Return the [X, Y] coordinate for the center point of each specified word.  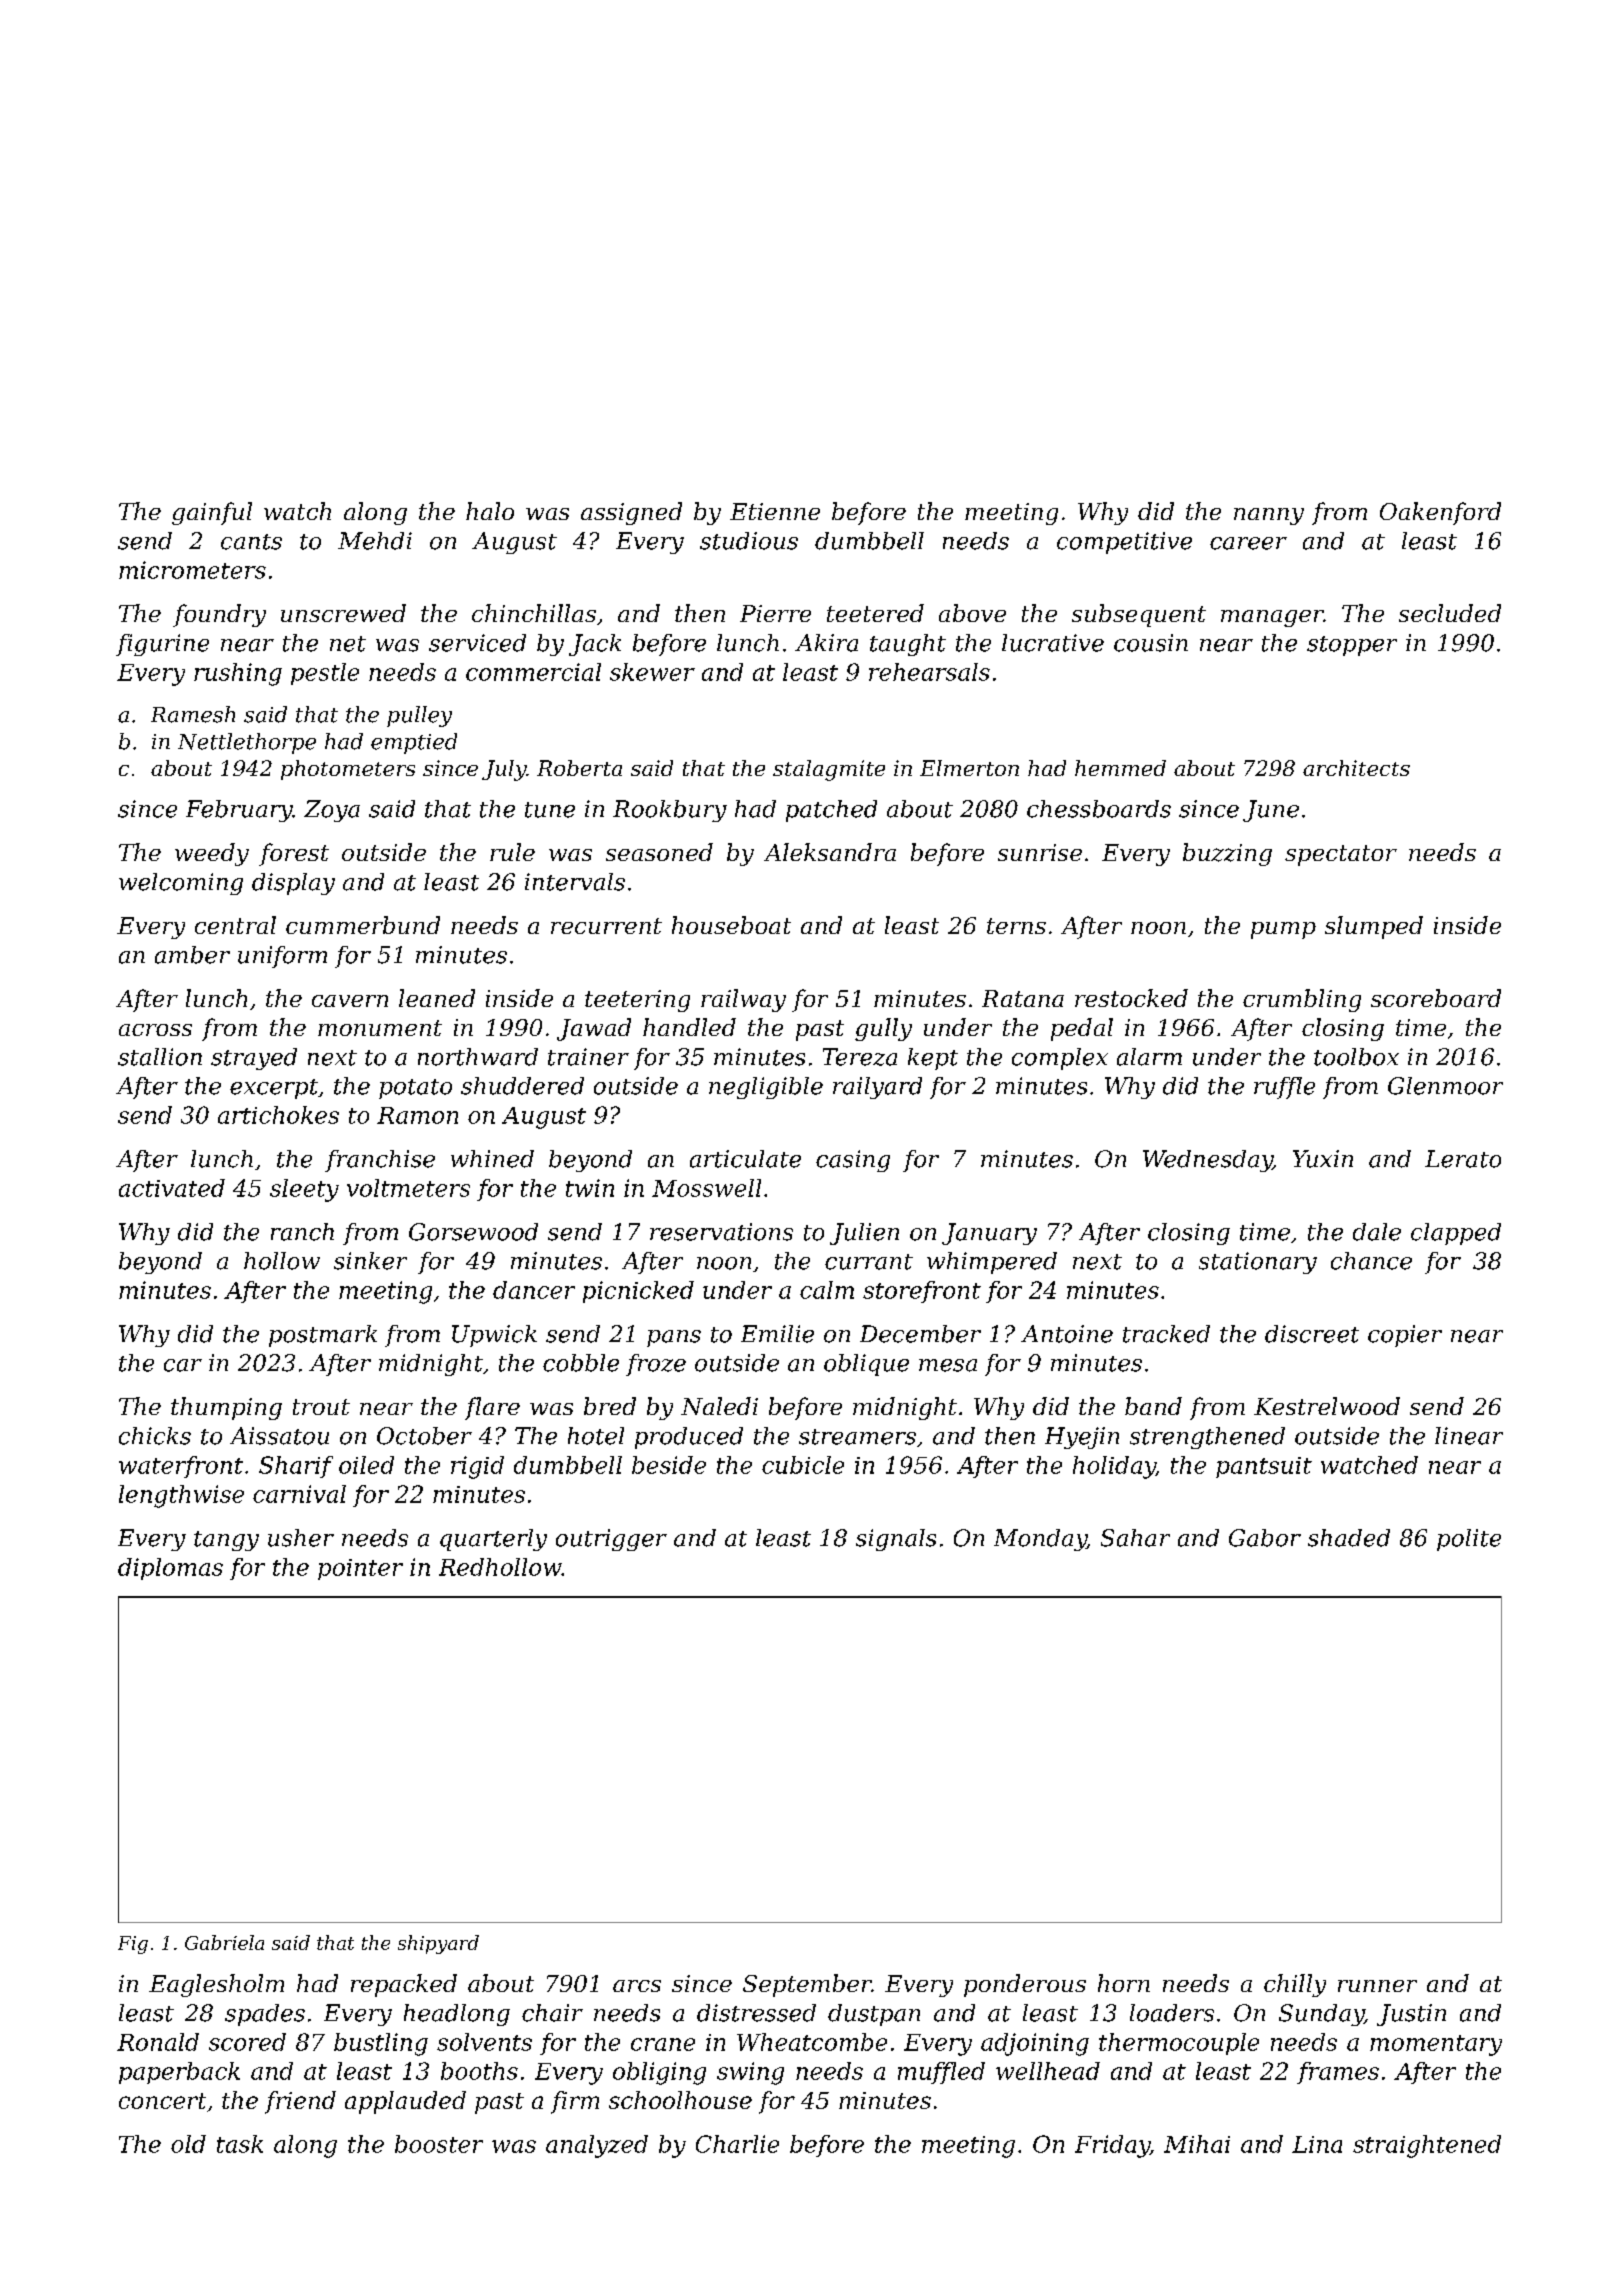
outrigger [611, 1540]
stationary [1258, 1263]
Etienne [775, 511]
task [240, 2144]
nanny [1269, 516]
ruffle [1284, 1088]
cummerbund [363, 925]
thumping [226, 1408]
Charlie [737, 2144]
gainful [212, 513]
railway [743, 1000]
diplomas [170, 1569]
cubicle [803, 1465]
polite [1469, 1540]
